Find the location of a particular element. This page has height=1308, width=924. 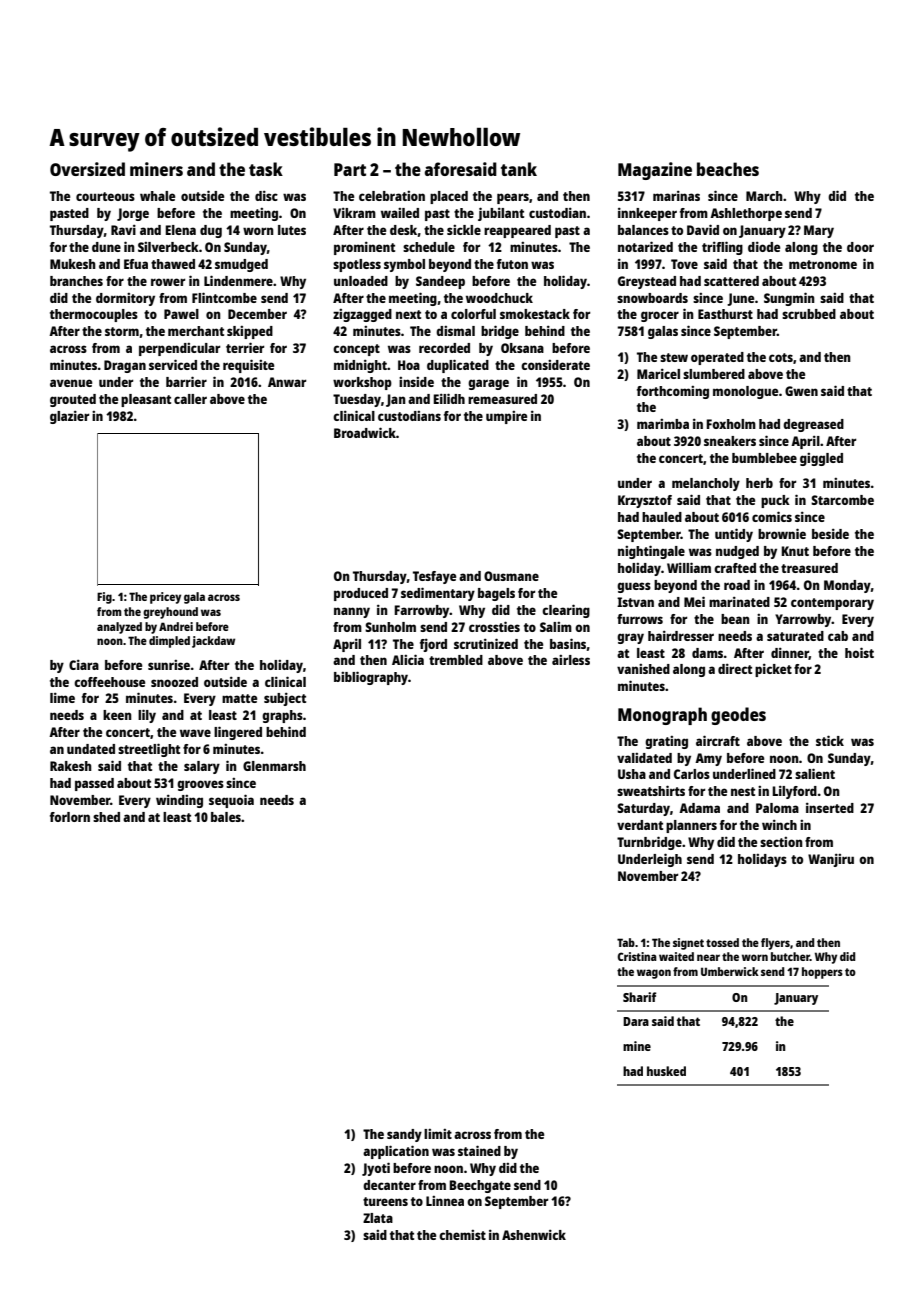

coffeehouse is located at coordinates (109, 682).
